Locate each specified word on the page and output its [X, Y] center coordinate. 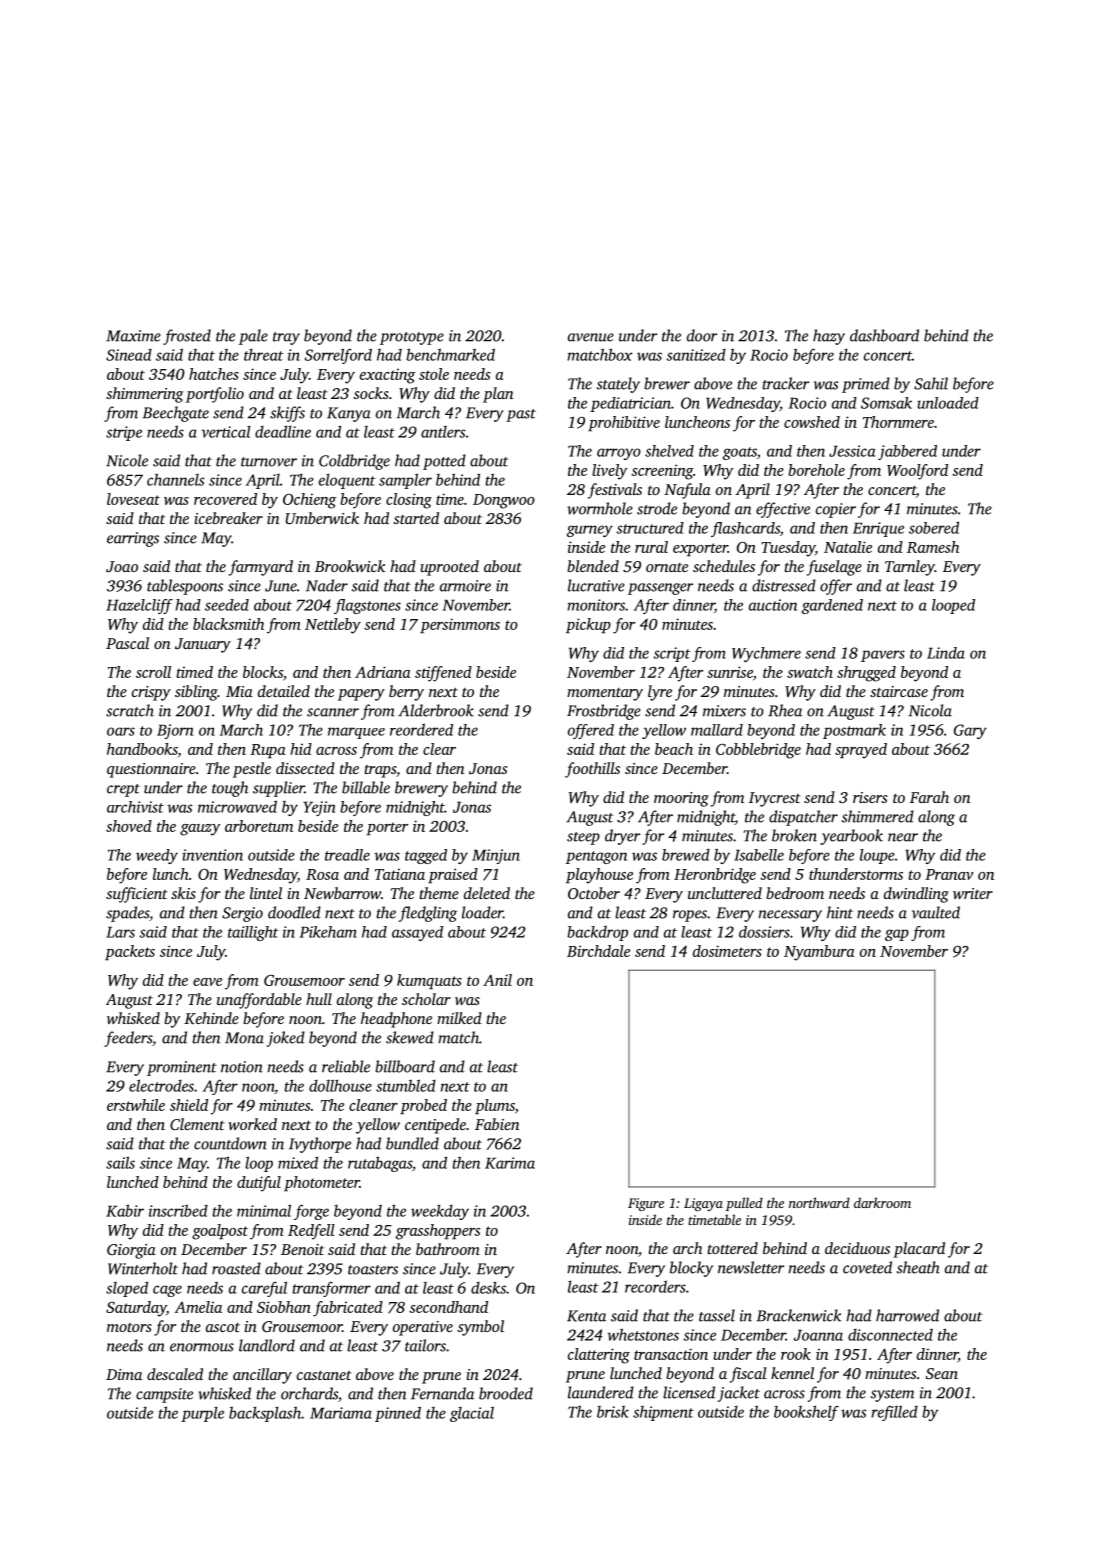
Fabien [497, 1124]
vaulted [936, 912]
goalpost [220, 1232]
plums [495, 1106]
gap [897, 935]
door [702, 335]
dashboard [884, 335]
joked [286, 1039]
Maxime [133, 336]
